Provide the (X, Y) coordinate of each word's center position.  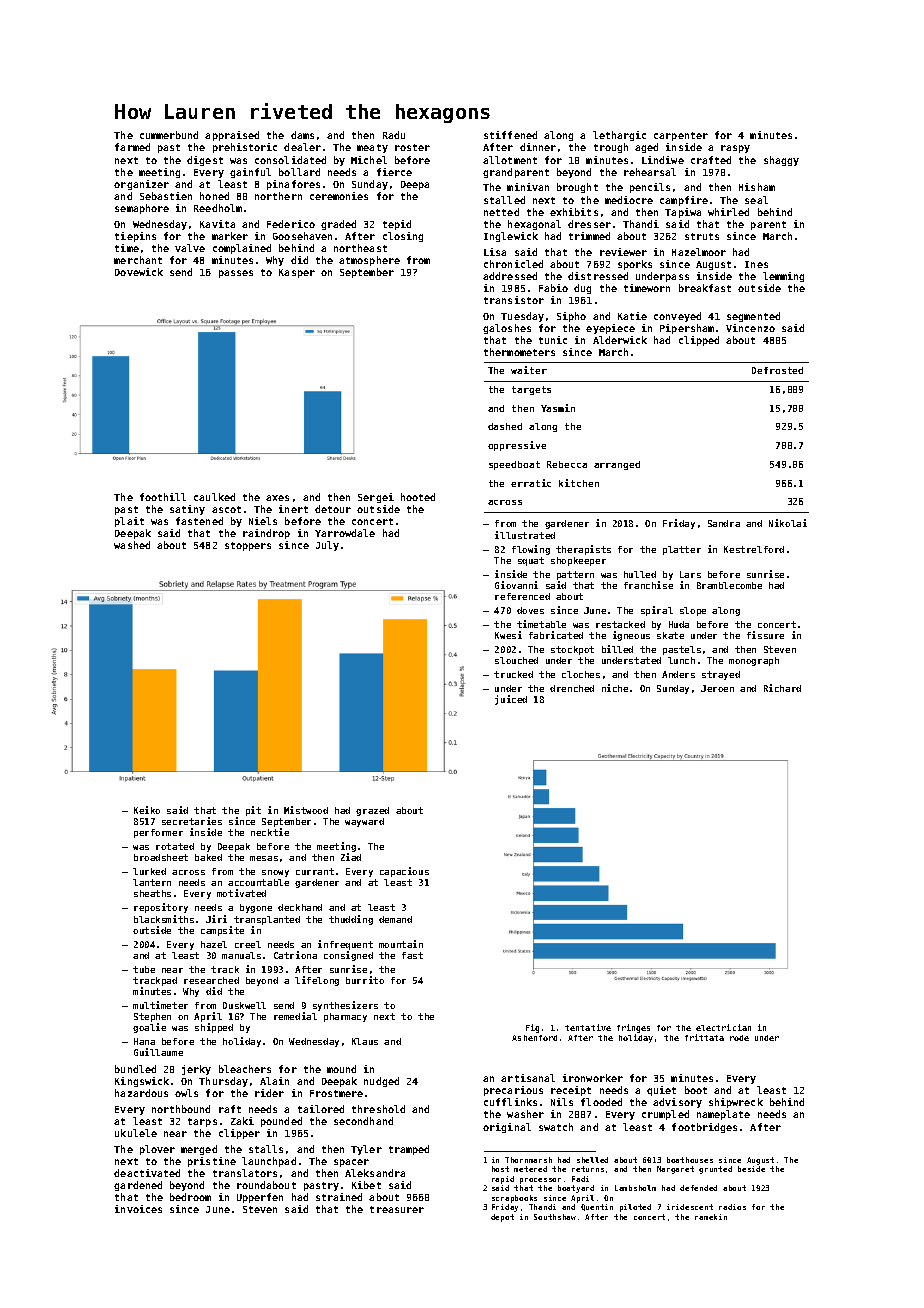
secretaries (192, 821)
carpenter (681, 136)
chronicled (513, 264)
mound (341, 1069)
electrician (723, 1027)
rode (739, 1038)
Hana (144, 1041)
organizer (141, 185)
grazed (372, 811)
